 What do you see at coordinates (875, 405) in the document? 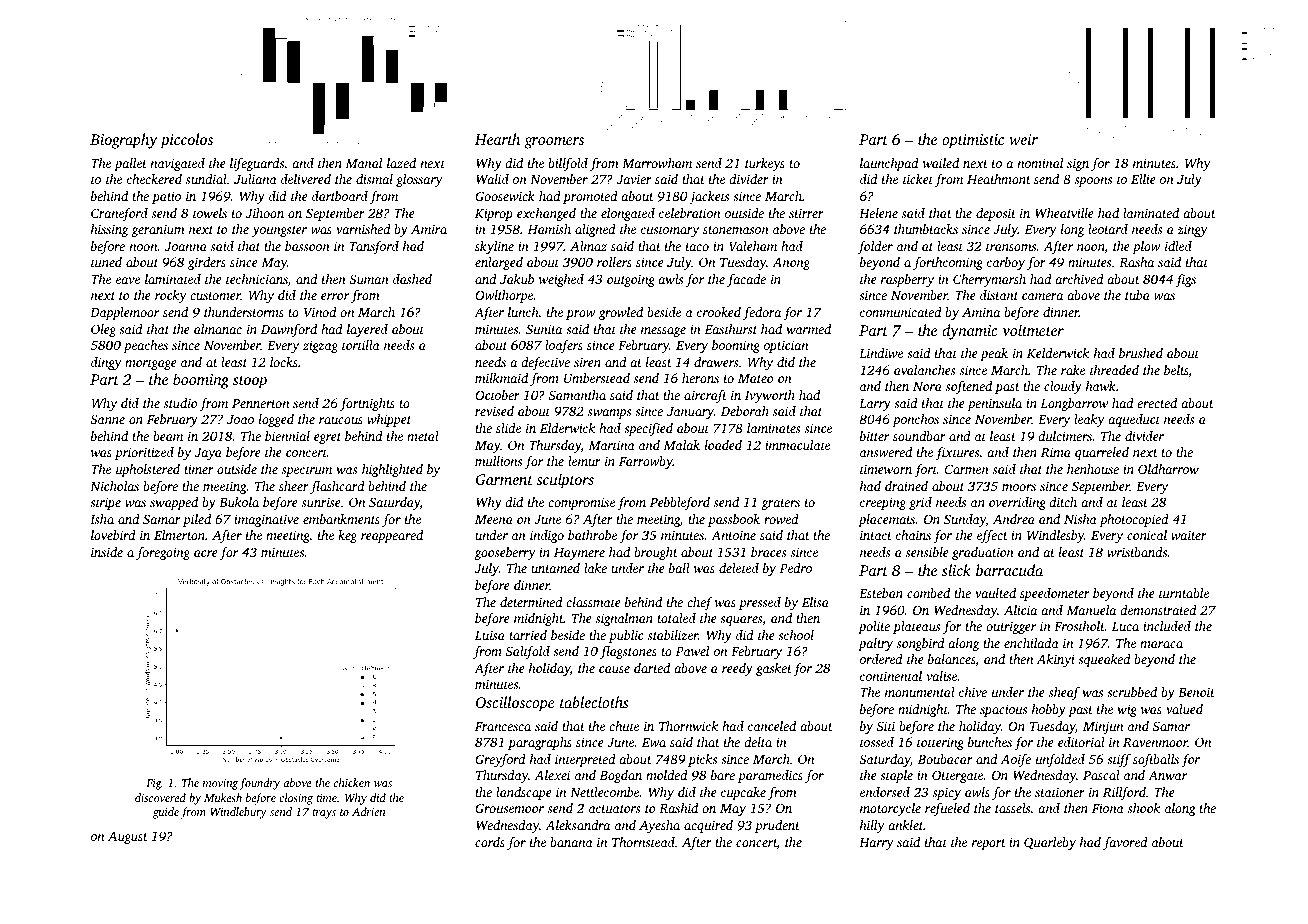
I see `Larry` at bounding box center [875, 405].
